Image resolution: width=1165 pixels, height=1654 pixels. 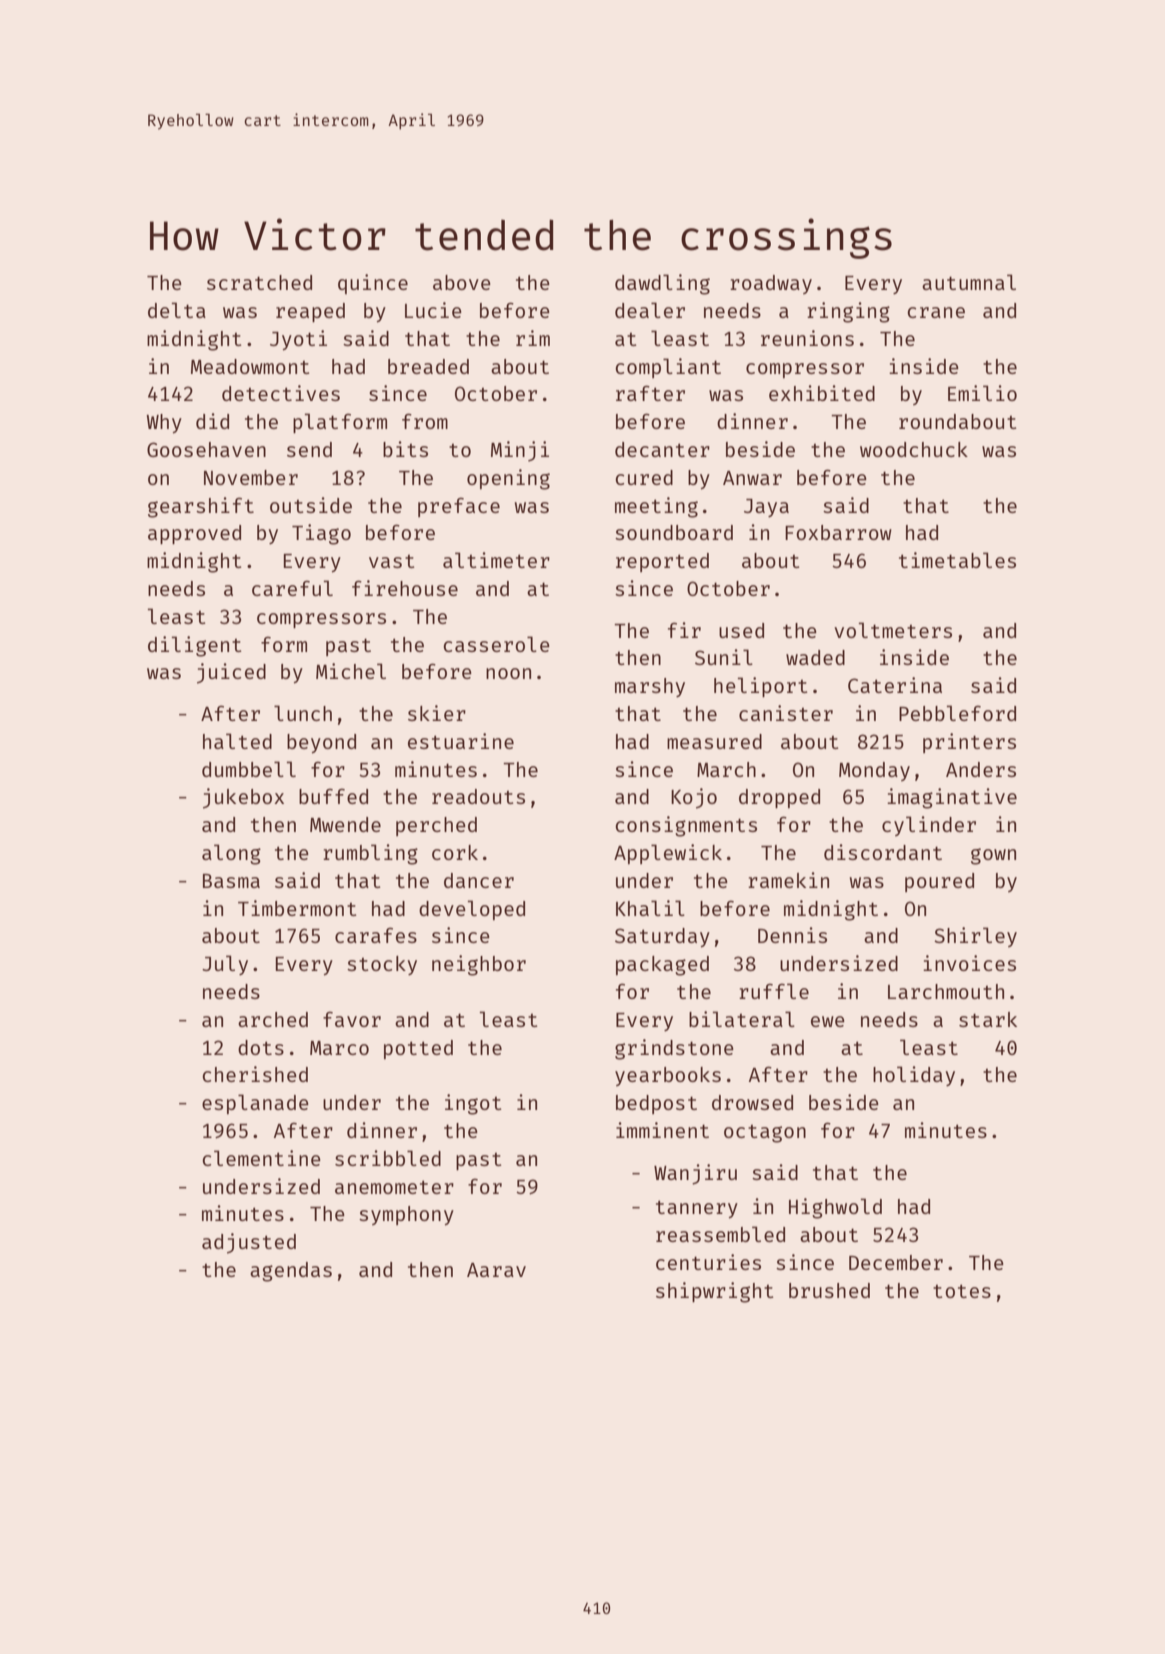 What do you see at coordinates (883, 852) in the image?
I see `discordant` at bounding box center [883, 852].
